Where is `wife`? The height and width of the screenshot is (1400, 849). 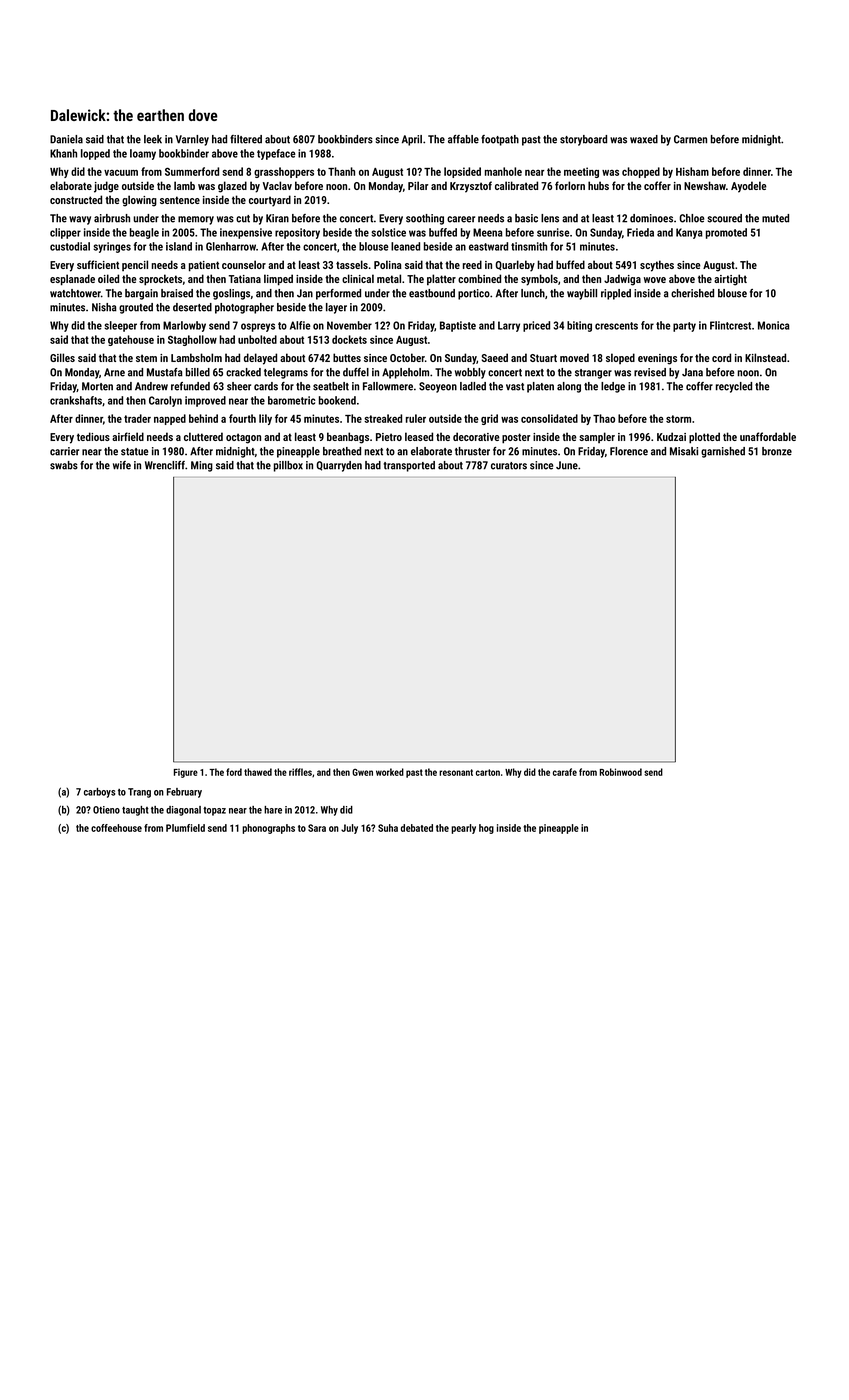 wife is located at coordinates (122, 465).
